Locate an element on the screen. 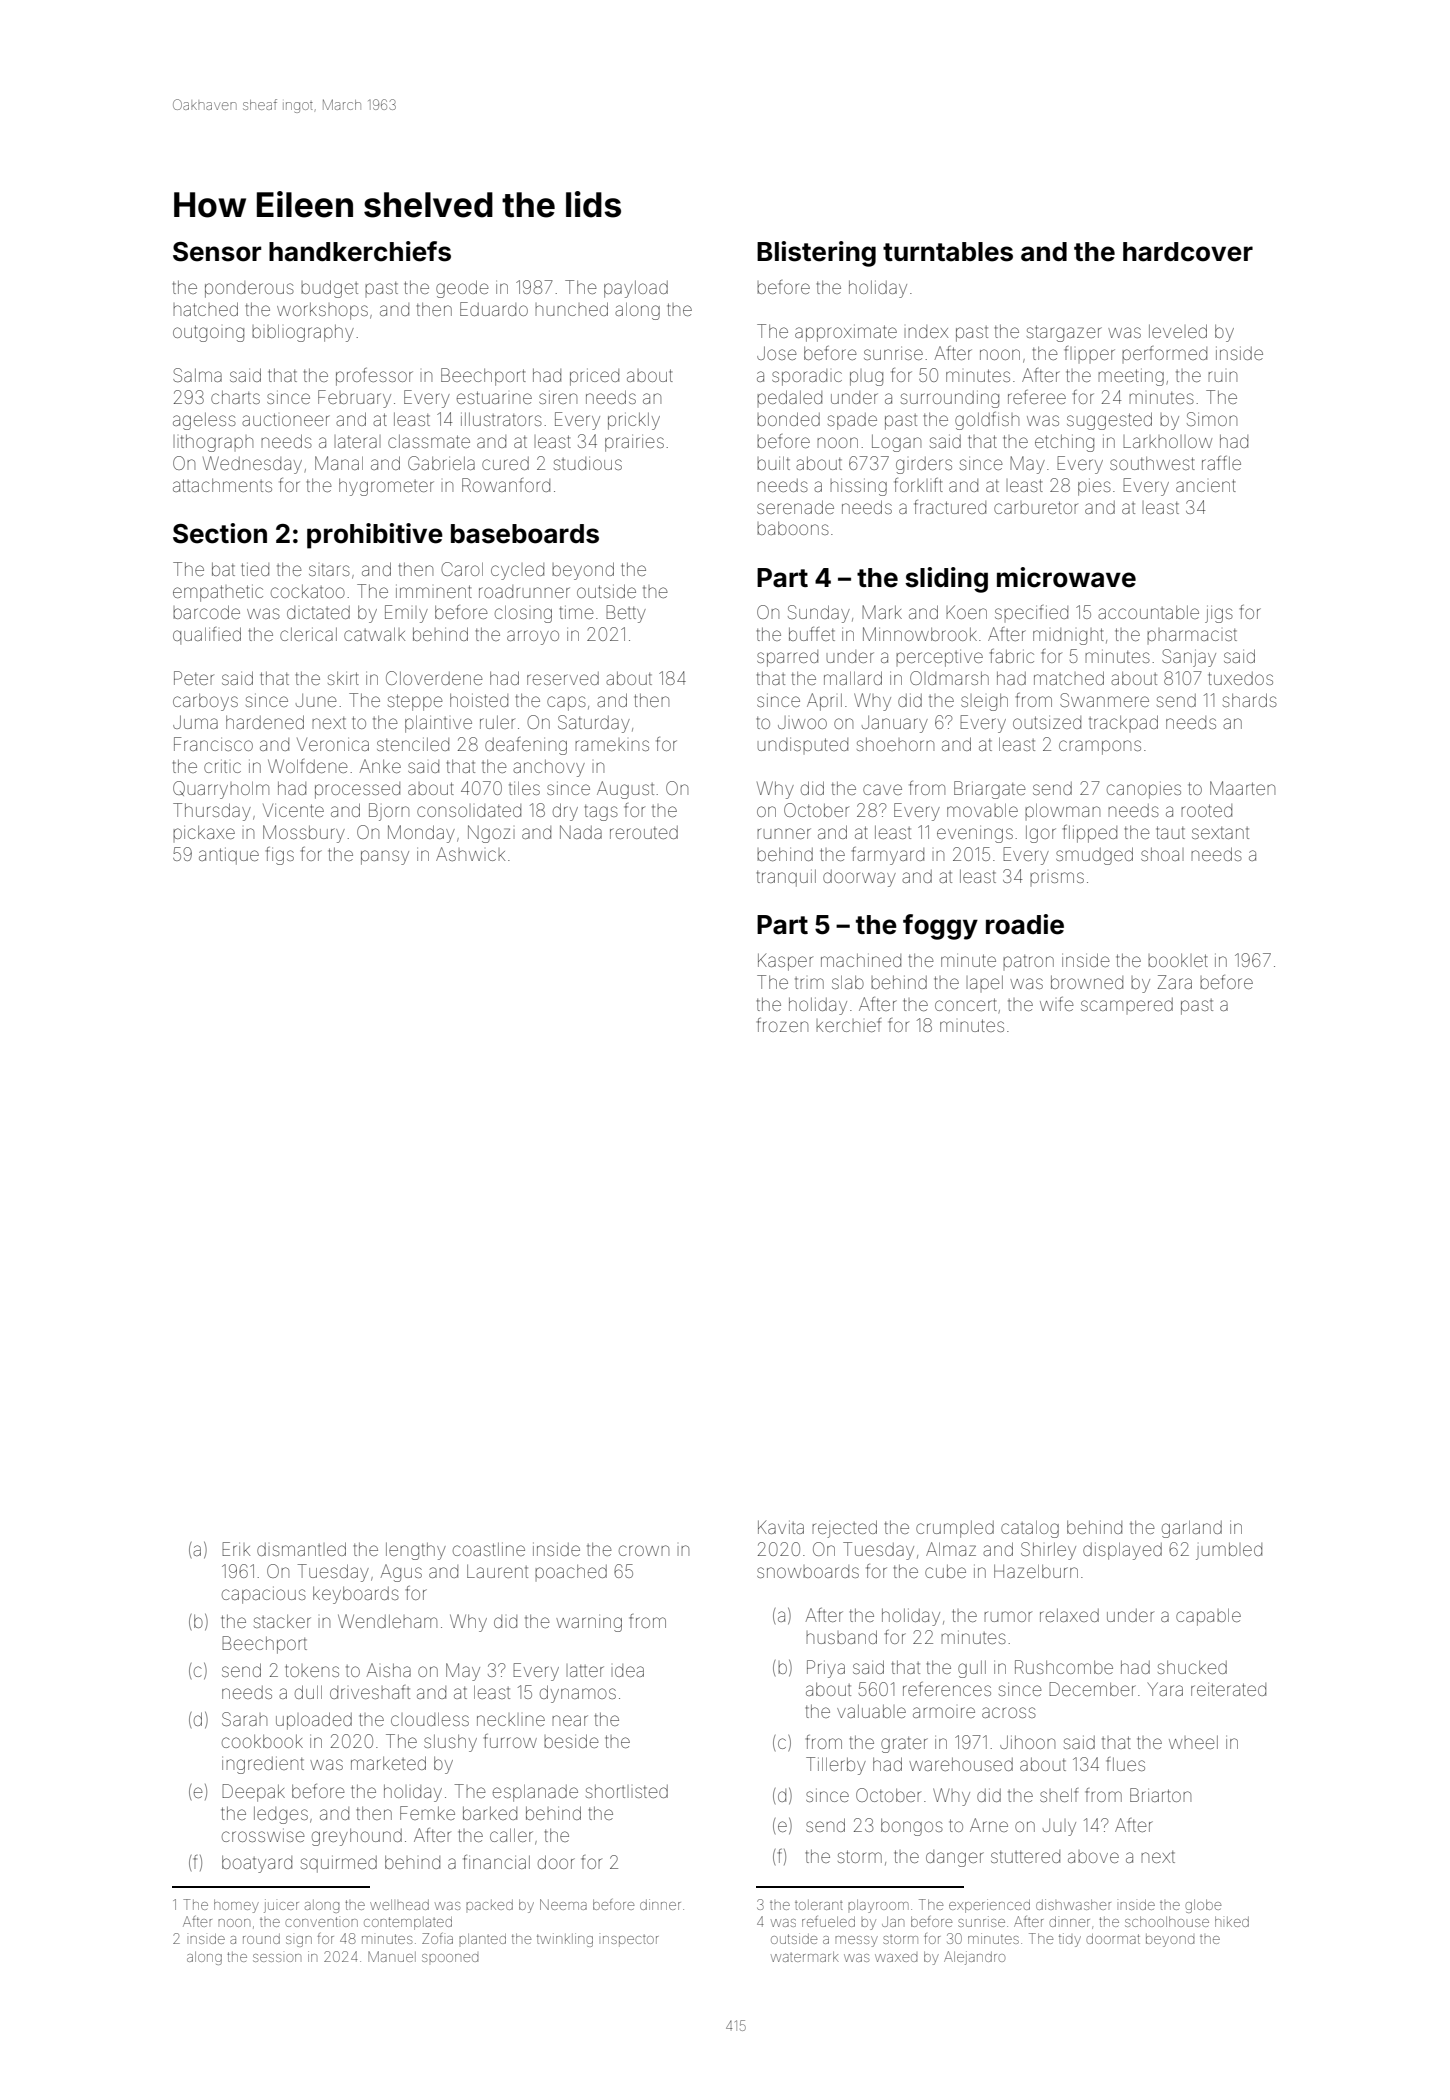  greyhound is located at coordinates (357, 1837).
